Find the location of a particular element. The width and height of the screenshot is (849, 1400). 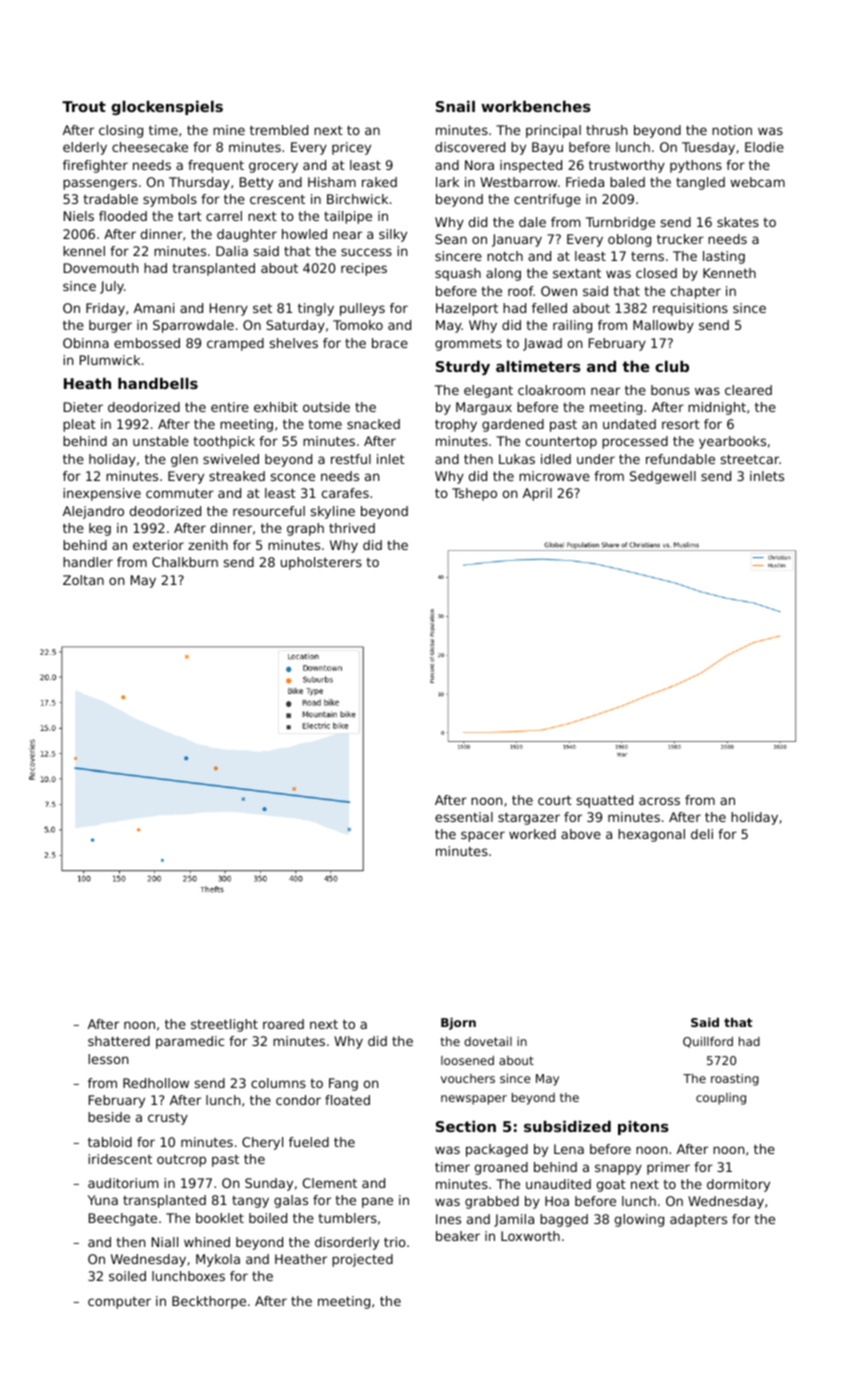

mine is located at coordinates (229, 130).
